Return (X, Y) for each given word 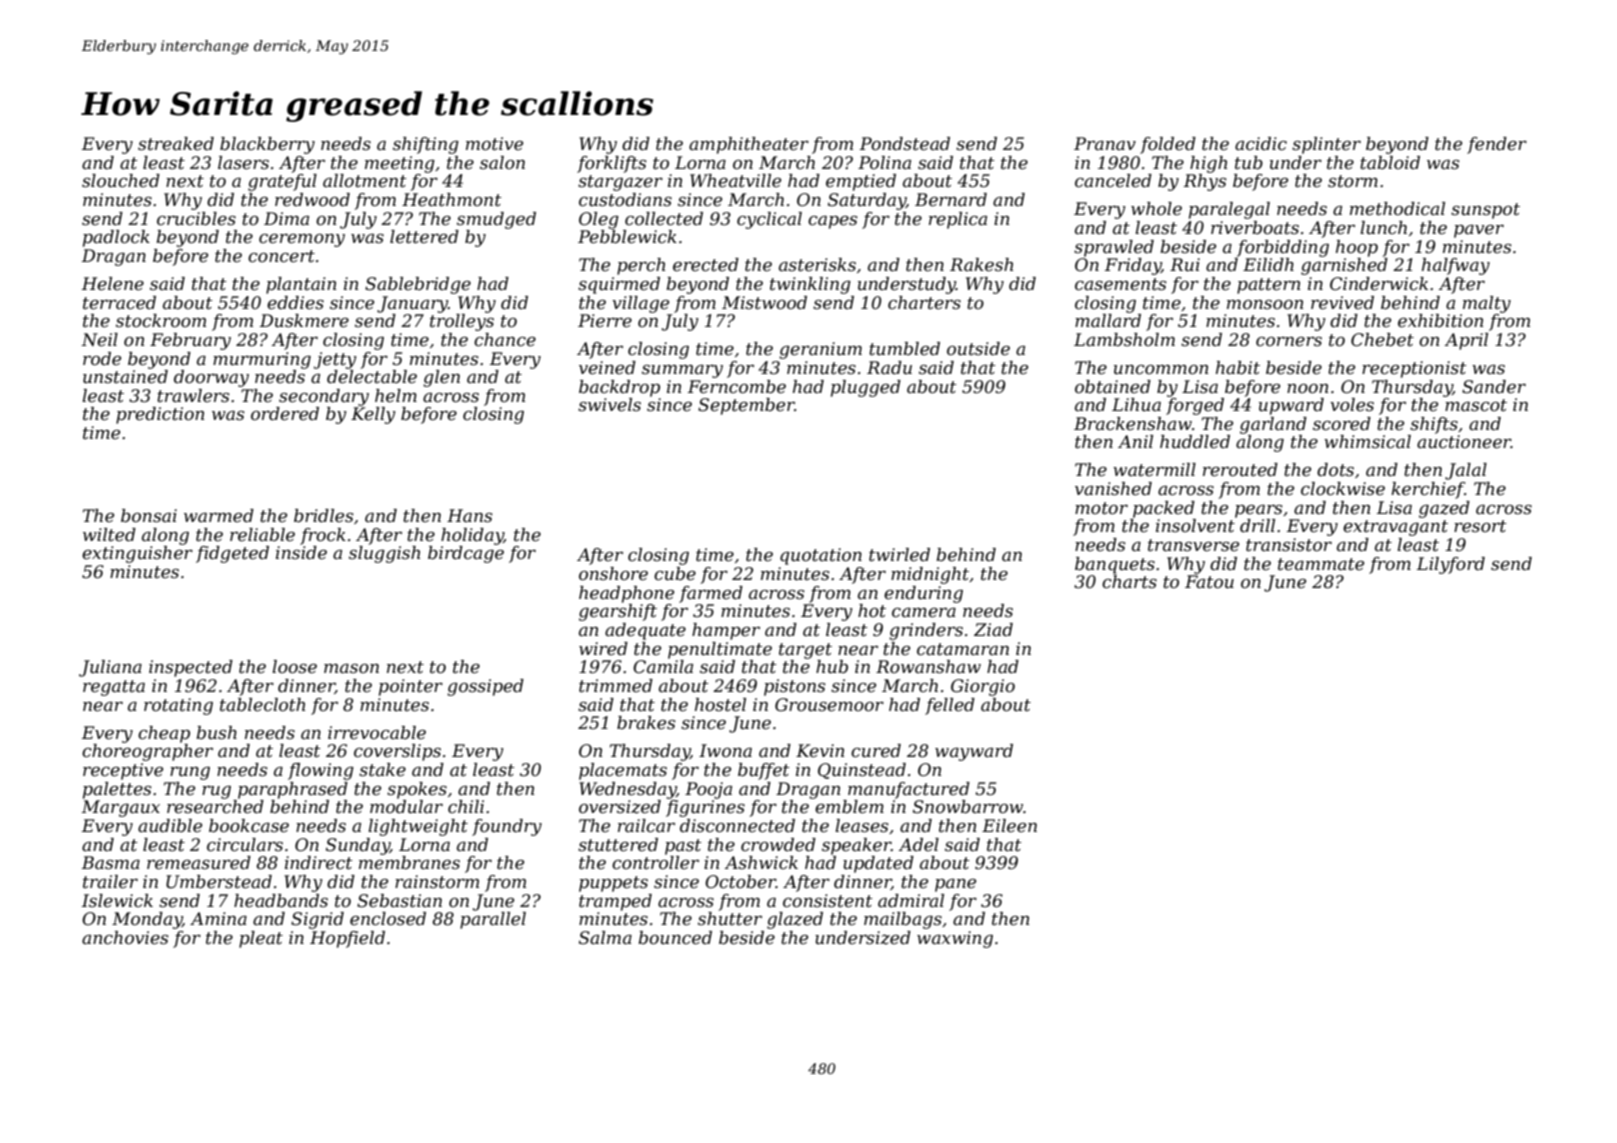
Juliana (110, 668)
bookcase (249, 826)
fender (1497, 145)
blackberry (267, 145)
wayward (974, 752)
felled (950, 706)
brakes (646, 723)
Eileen (1009, 826)
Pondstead (905, 144)
